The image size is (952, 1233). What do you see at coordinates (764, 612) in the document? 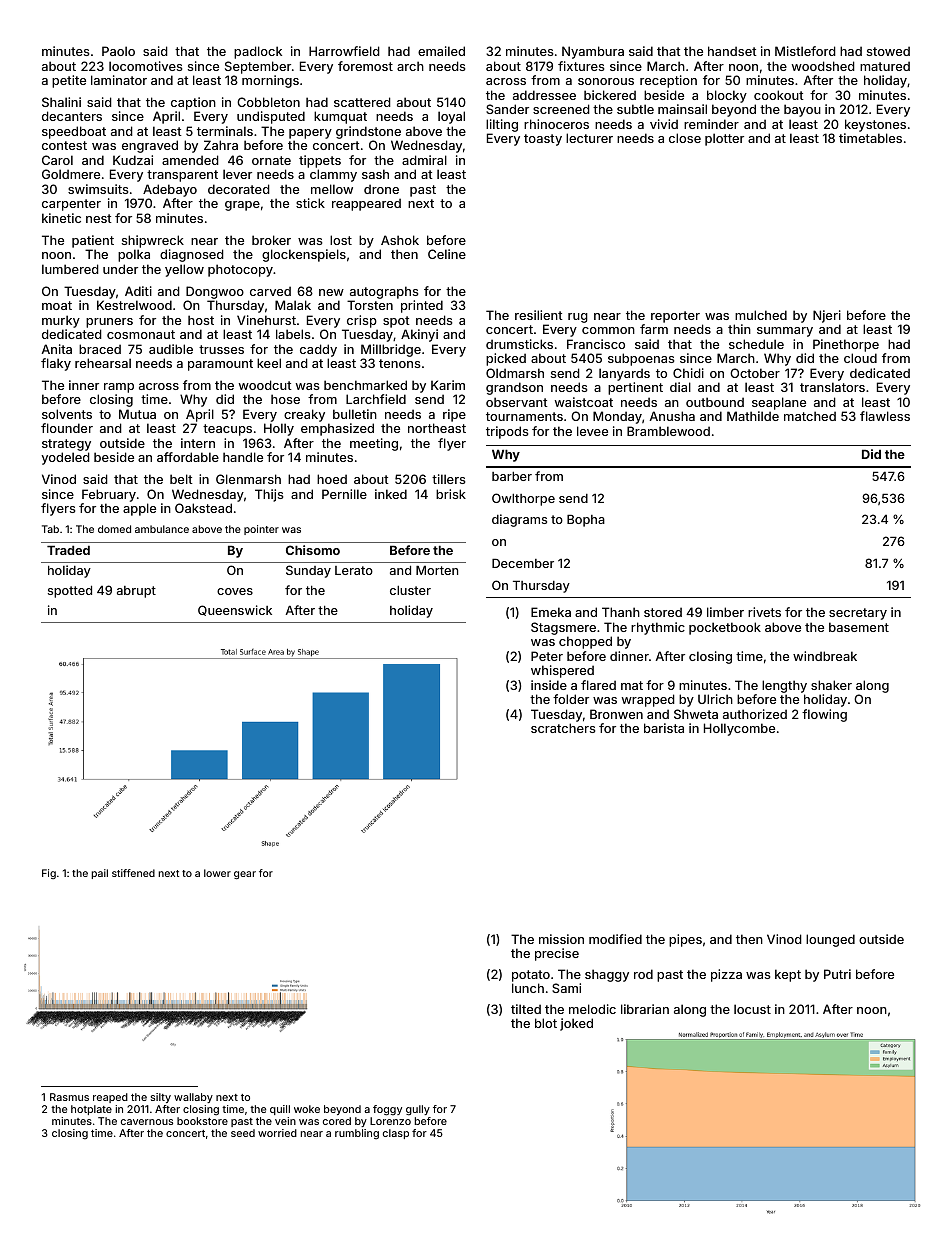
I see `rivets` at bounding box center [764, 612].
